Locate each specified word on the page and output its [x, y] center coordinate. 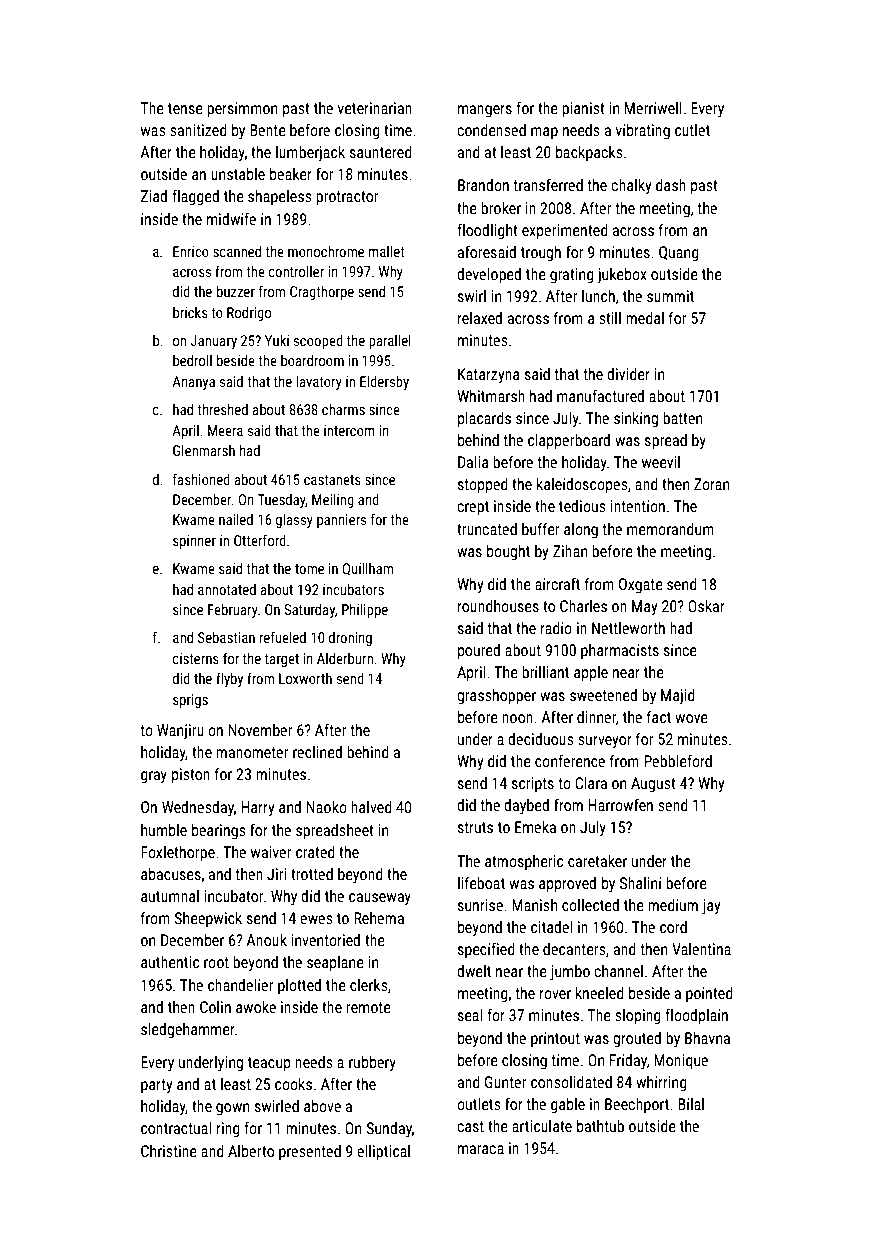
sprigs [190, 701]
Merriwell [653, 108]
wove [691, 718]
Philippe [365, 611]
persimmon [242, 110]
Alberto [251, 1151]
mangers [485, 111]
